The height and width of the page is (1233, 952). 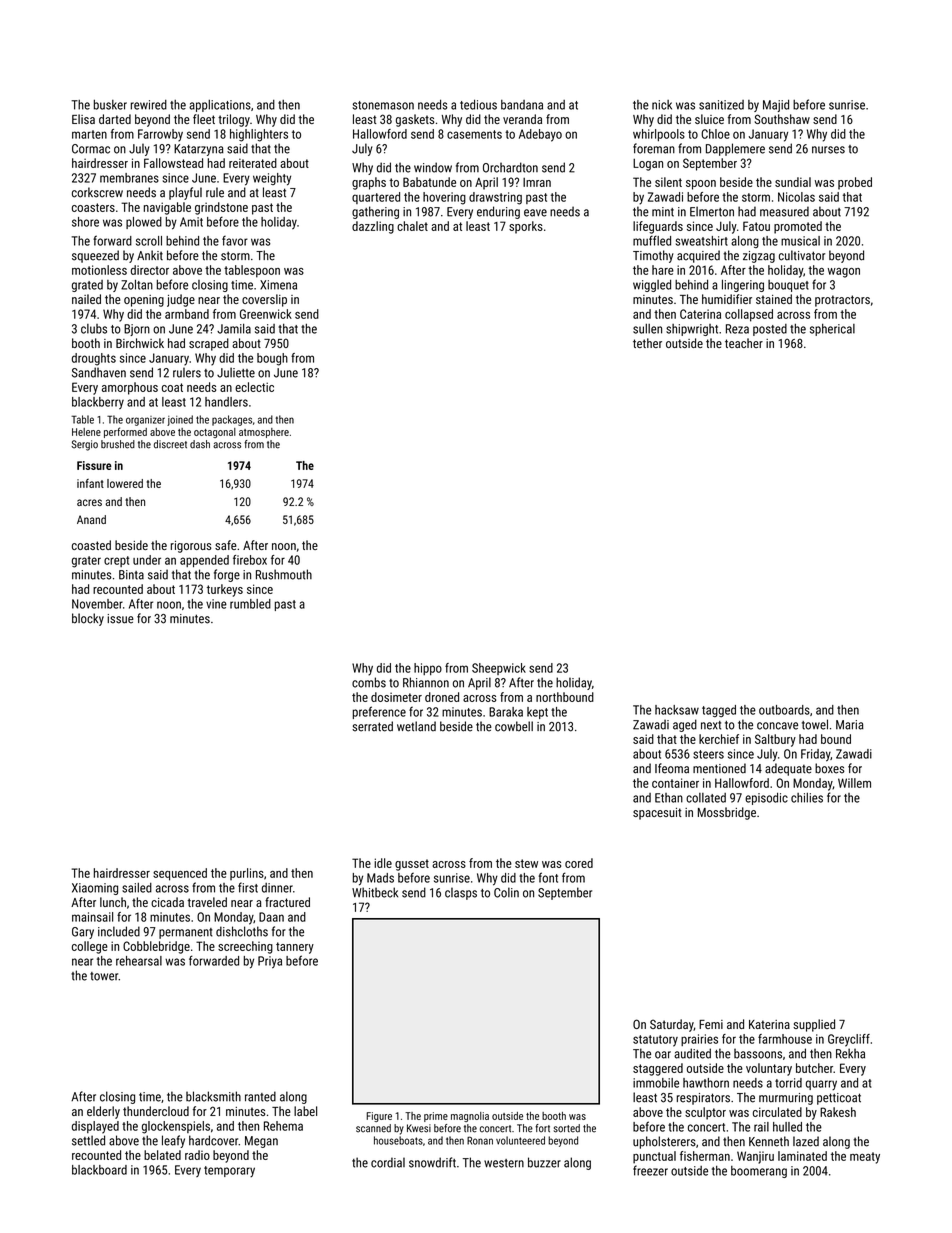 What do you see at coordinates (229, 1171) in the page?
I see `temporary` at bounding box center [229, 1171].
